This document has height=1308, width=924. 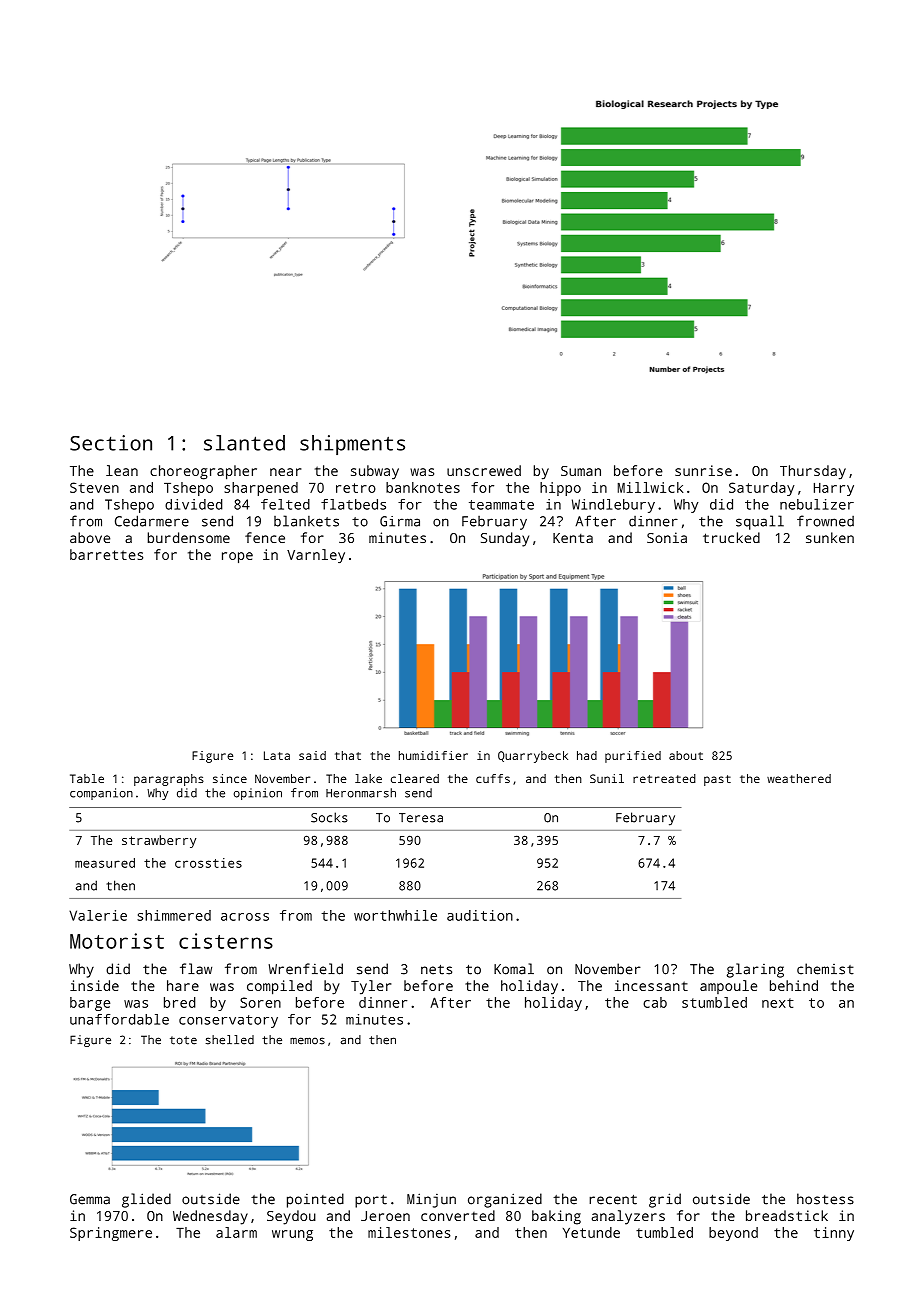 I want to click on Kenta, so click(x=573, y=538).
